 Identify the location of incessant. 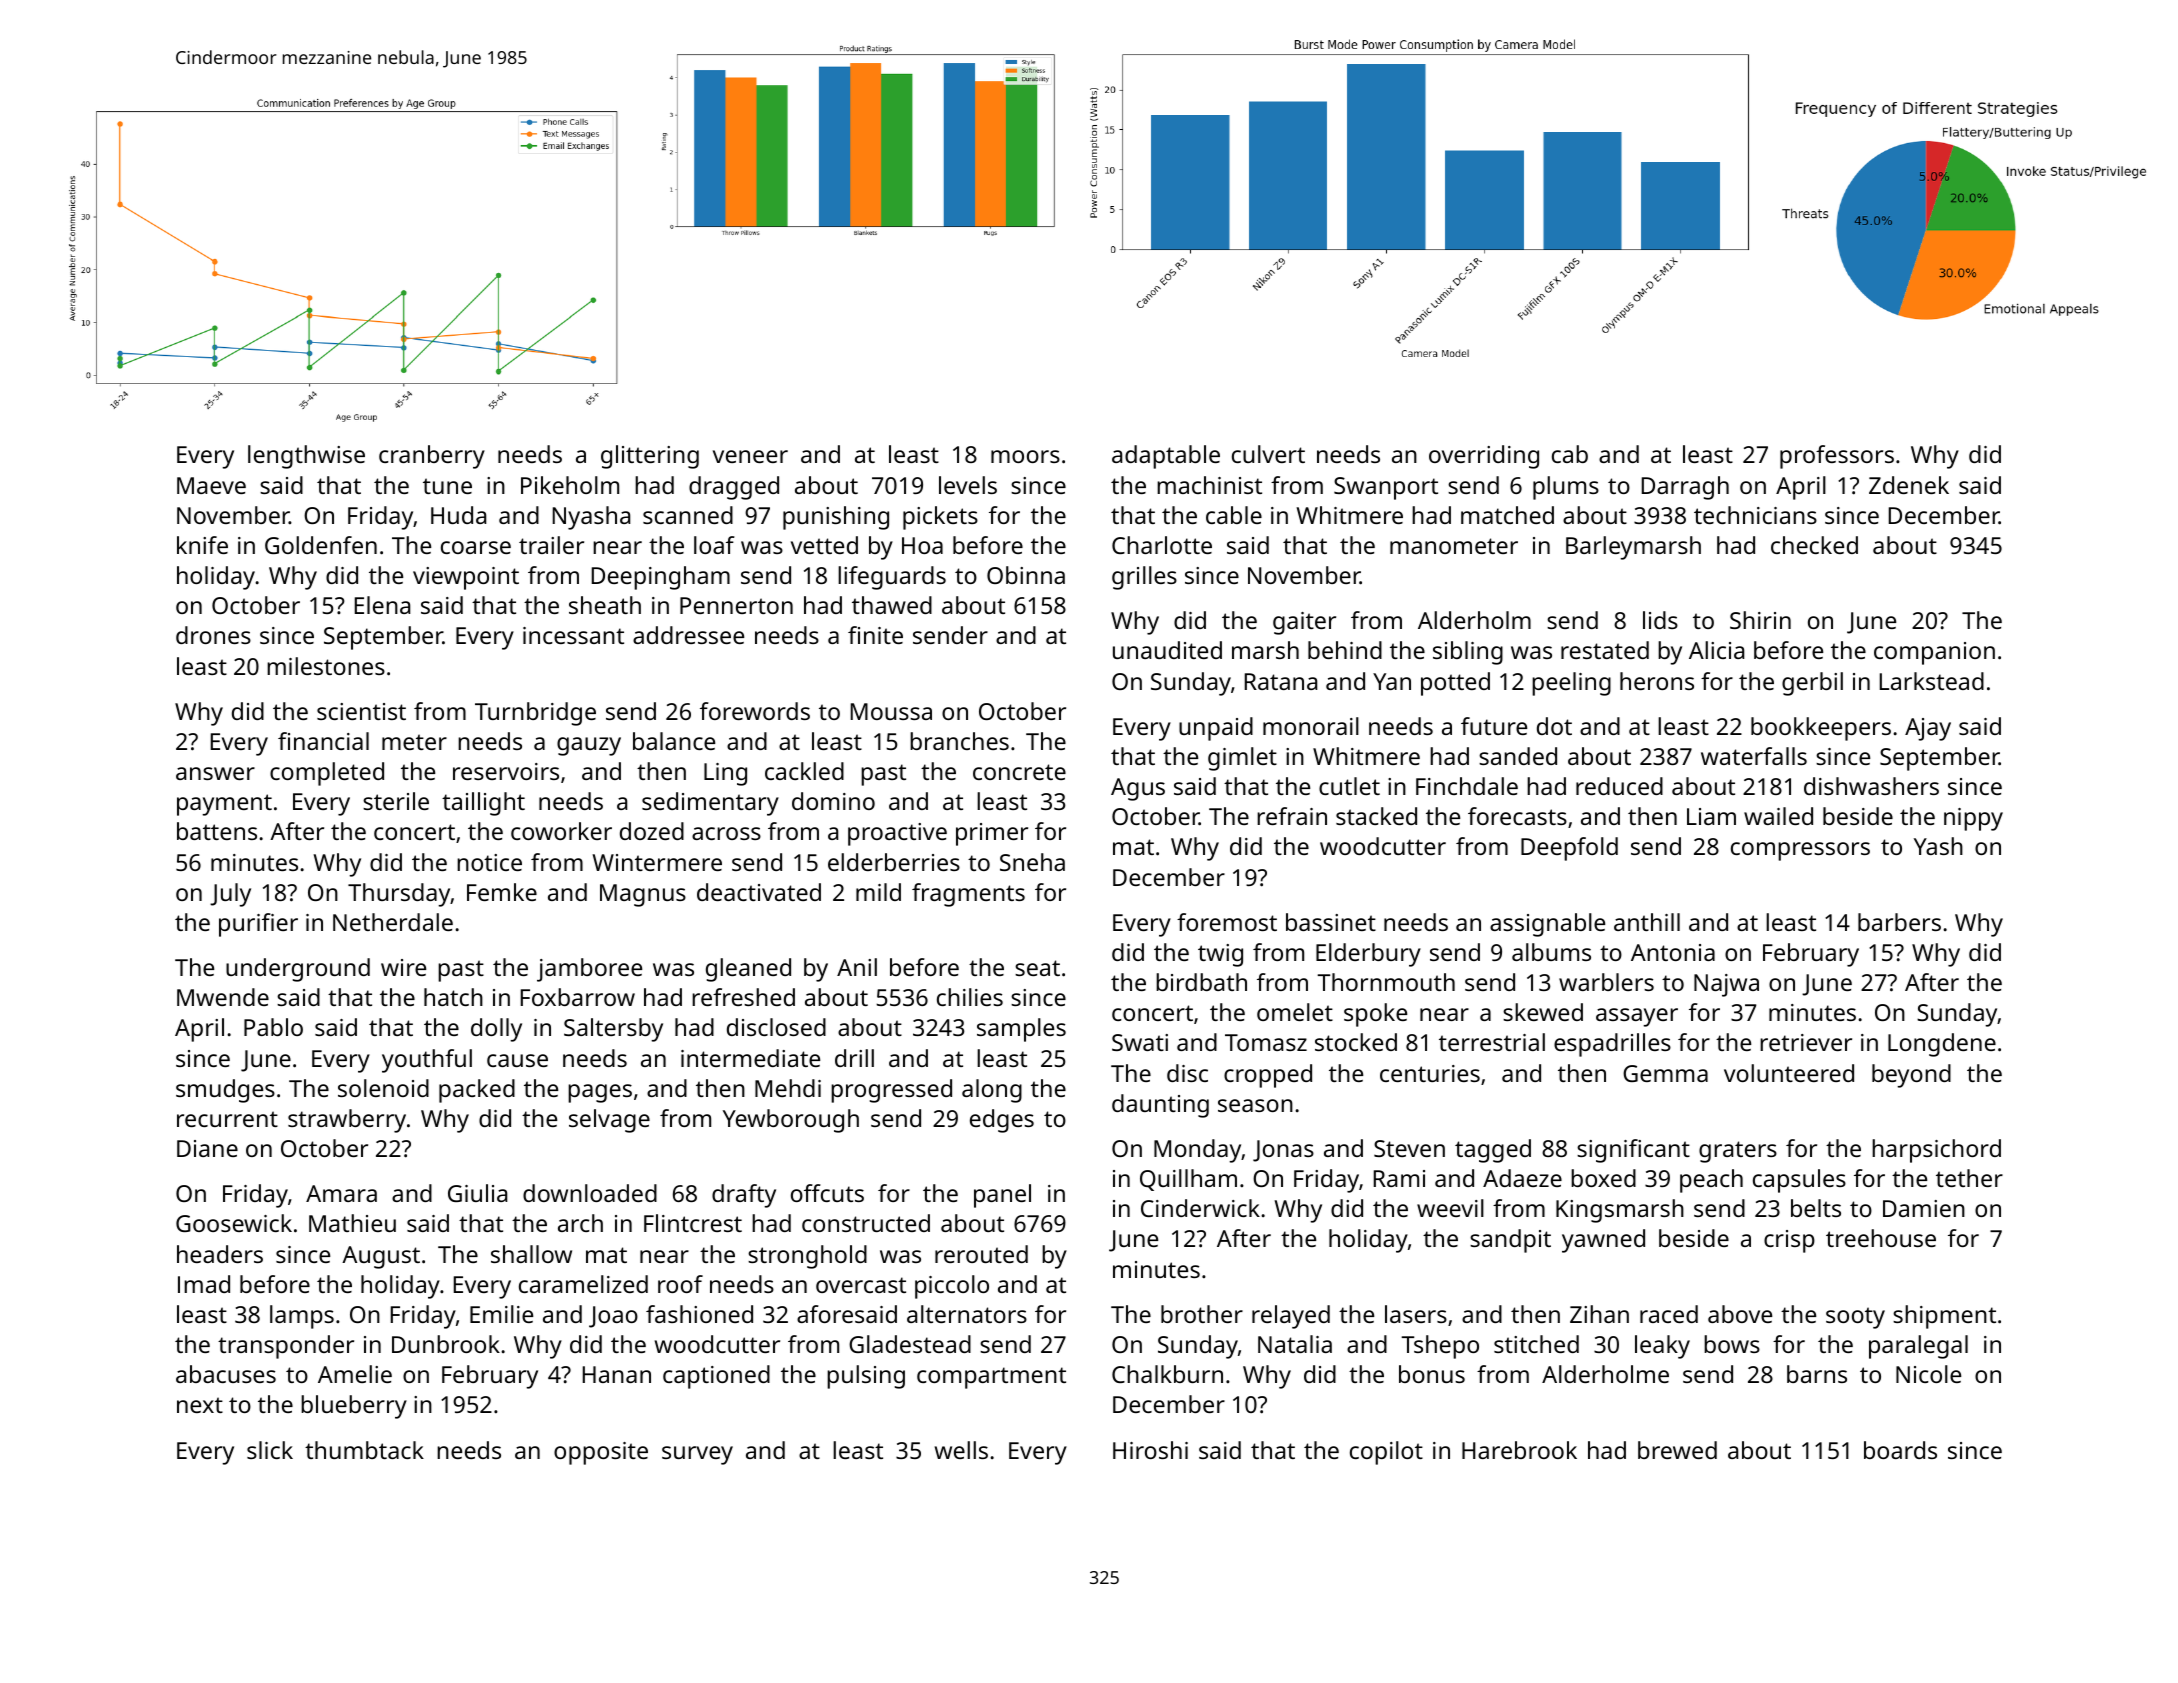
(573, 635).
